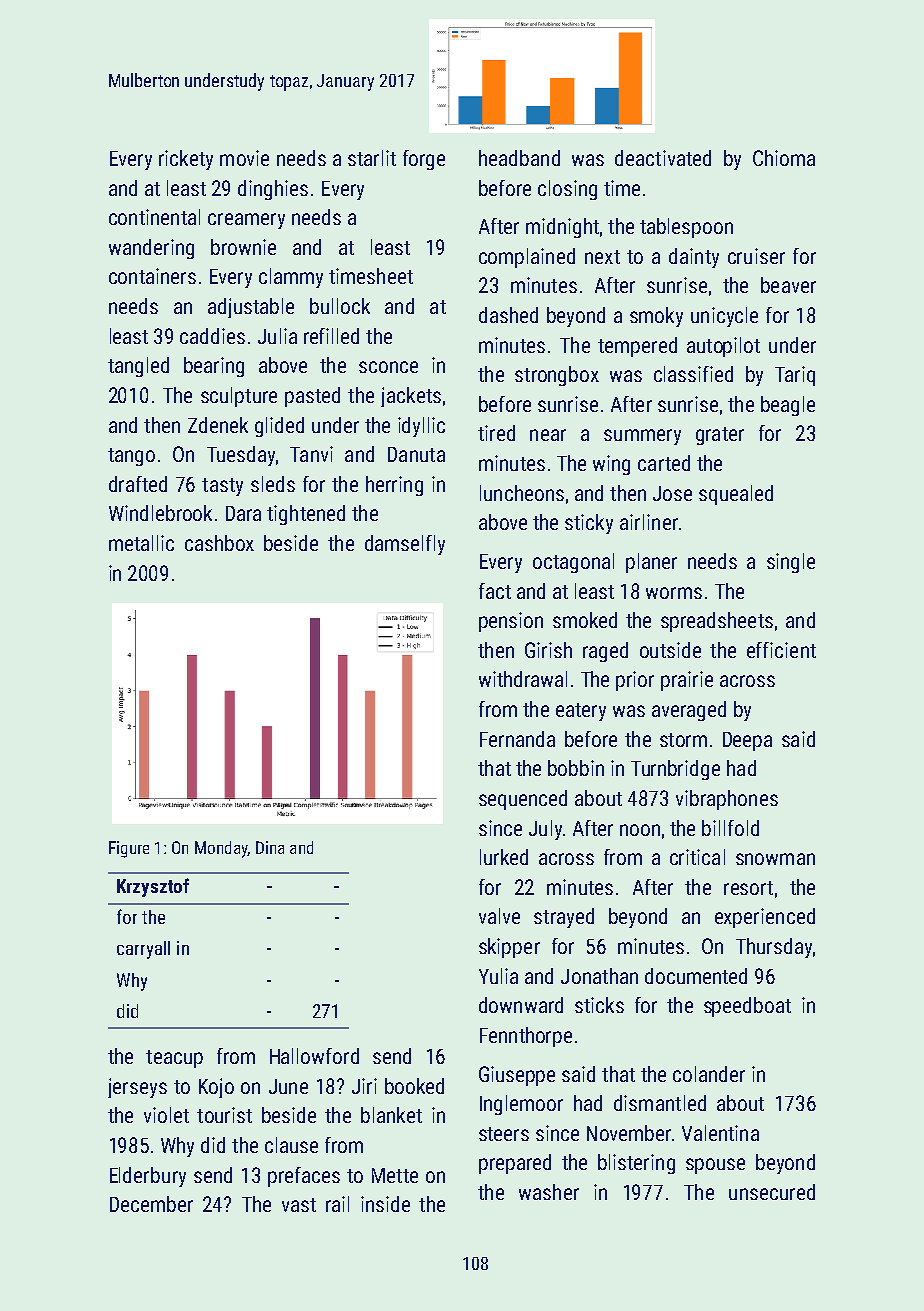  I want to click on Chioma, so click(784, 158).
